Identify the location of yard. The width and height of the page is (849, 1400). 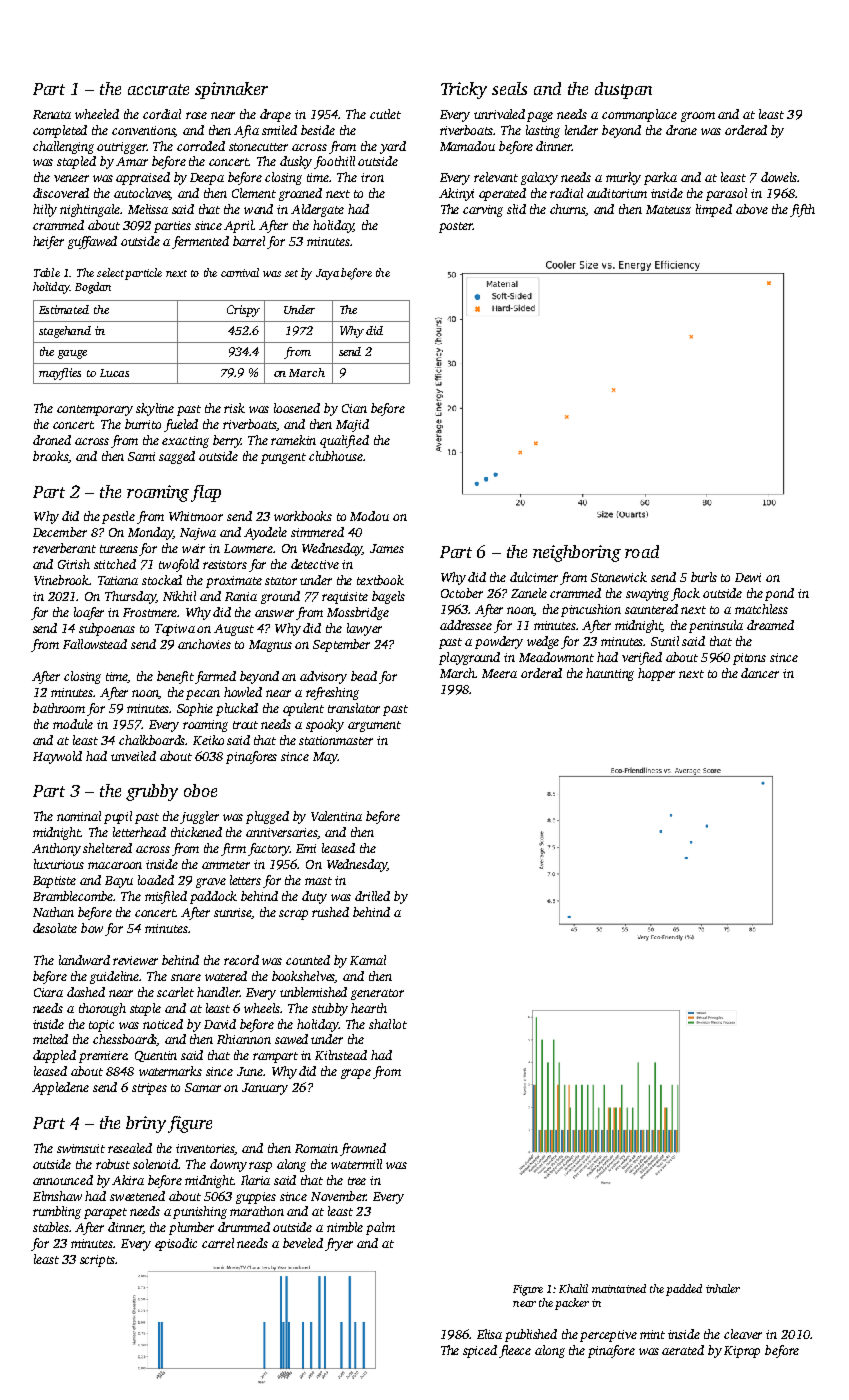
(393, 147).
